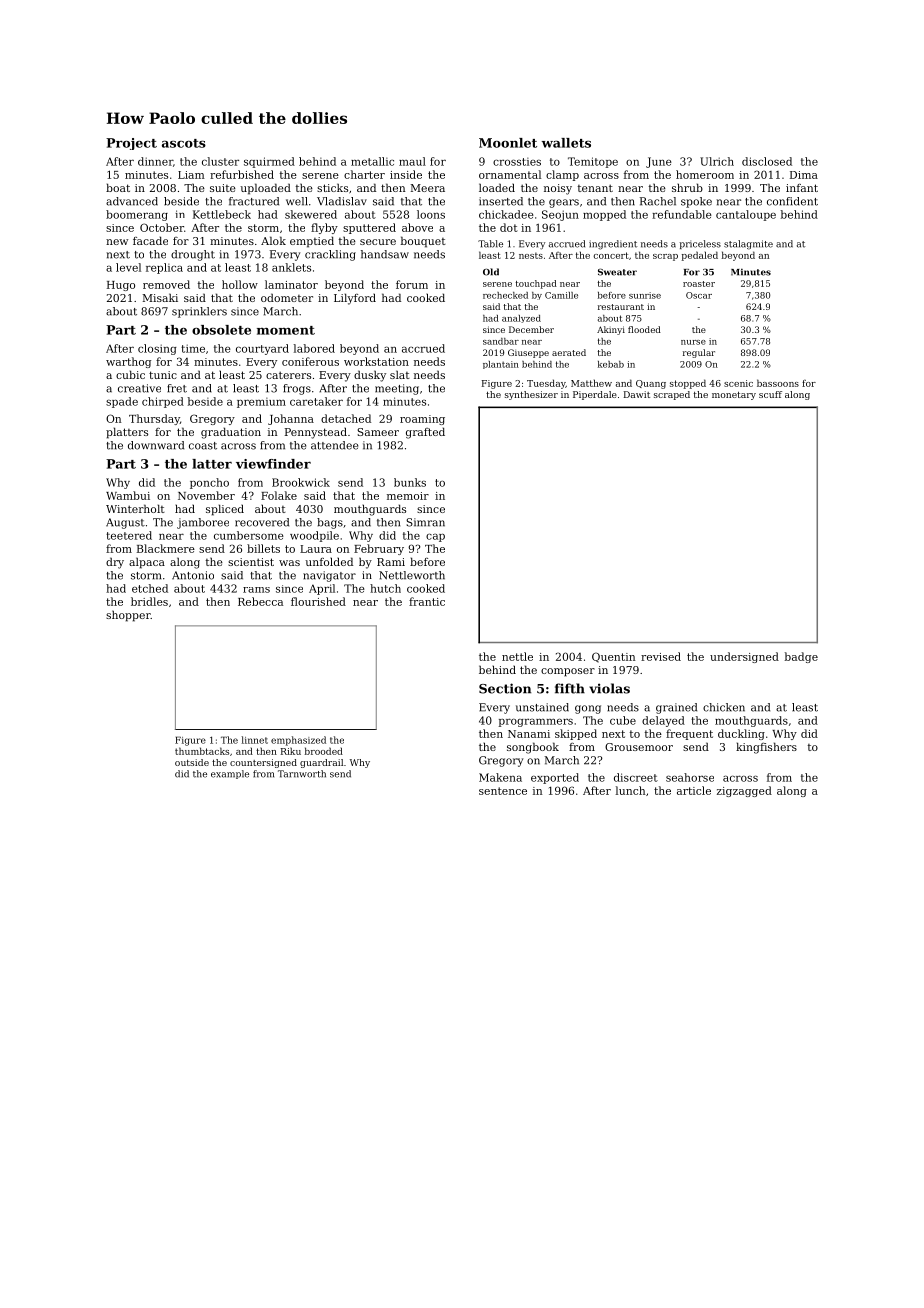 The height and width of the screenshot is (1308, 924). What do you see at coordinates (637, 394) in the screenshot?
I see `Dawit` at bounding box center [637, 394].
